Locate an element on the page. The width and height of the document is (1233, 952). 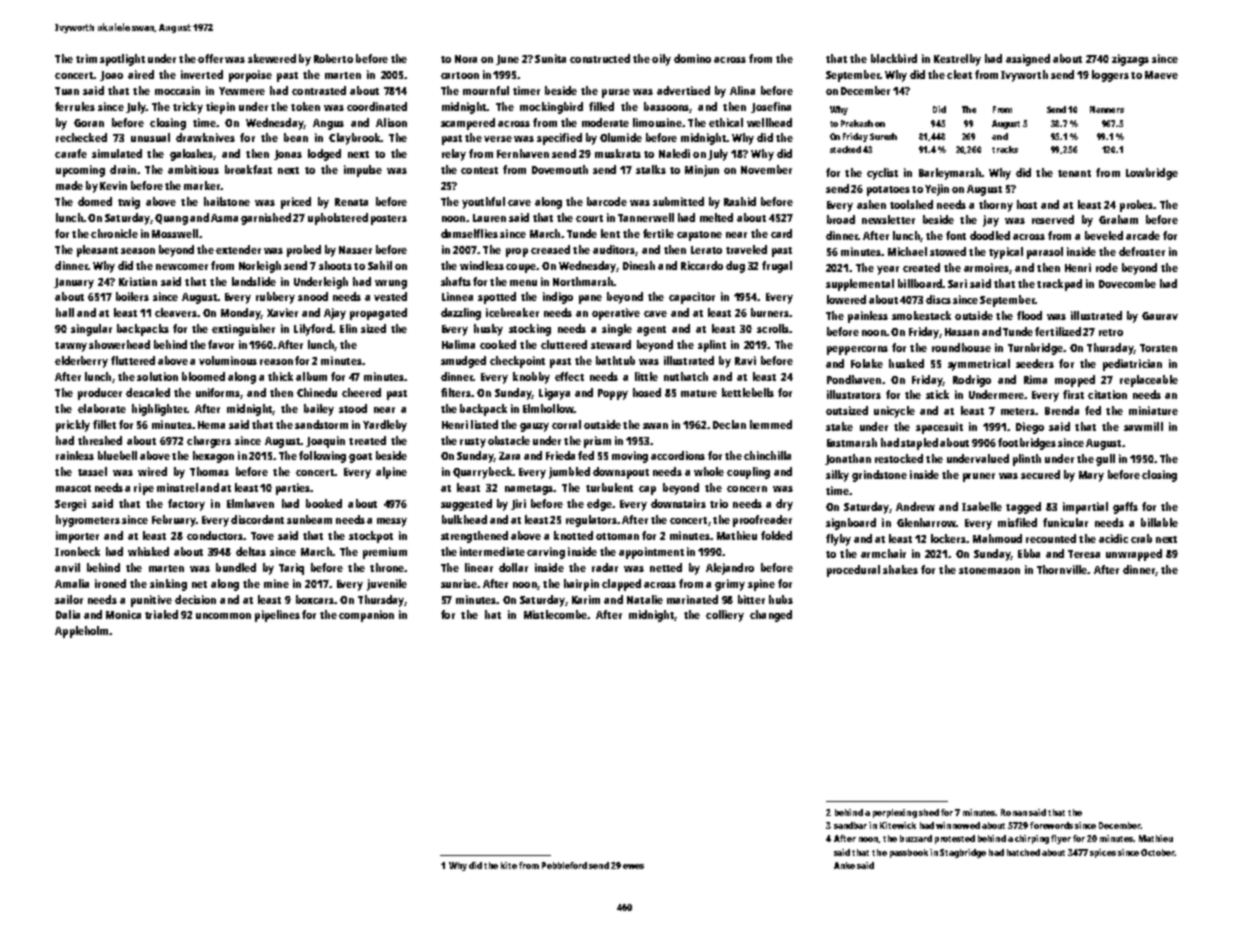
proofreader is located at coordinates (762, 521).
